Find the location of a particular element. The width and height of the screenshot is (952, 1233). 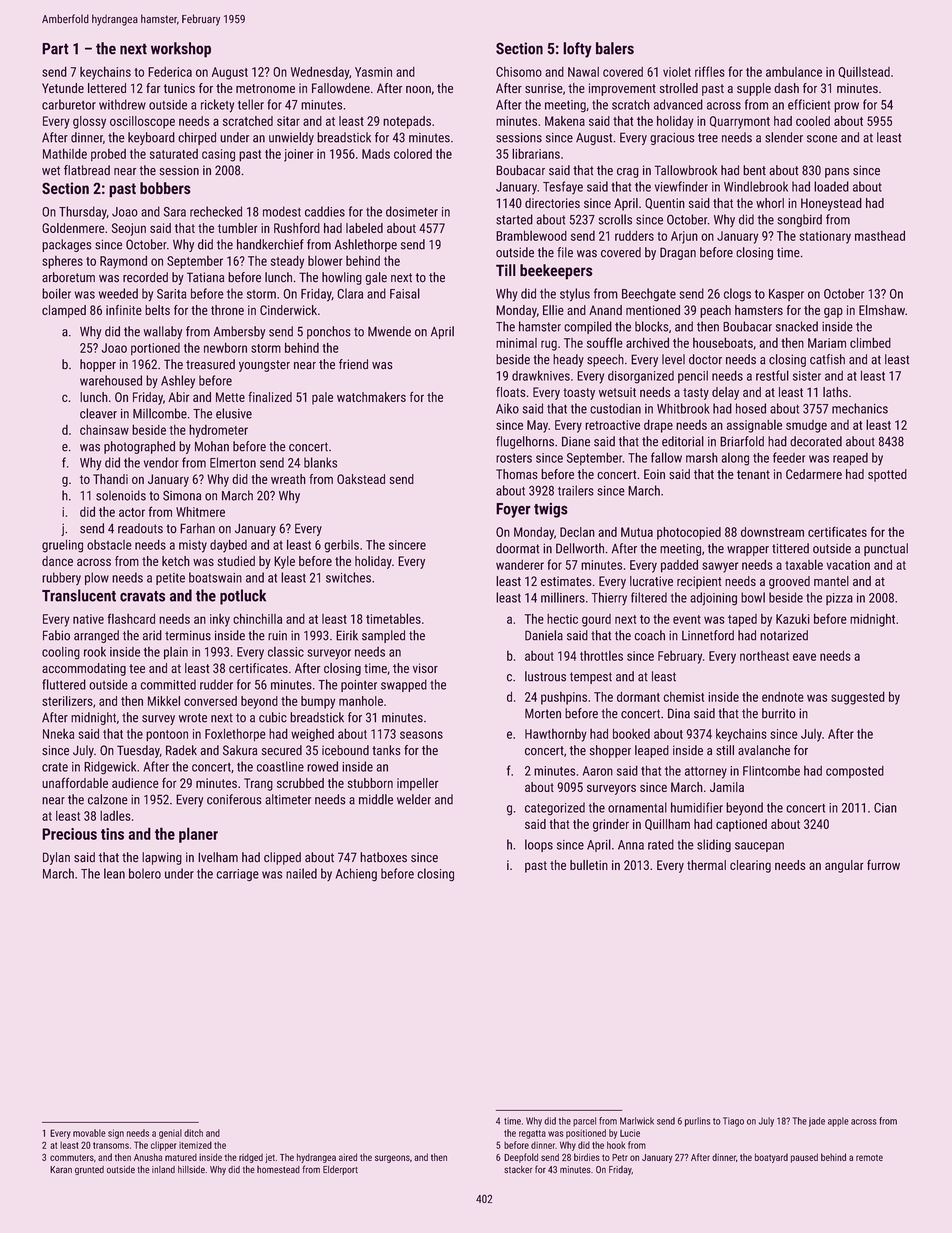

masthead is located at coordinates (880, 235).
